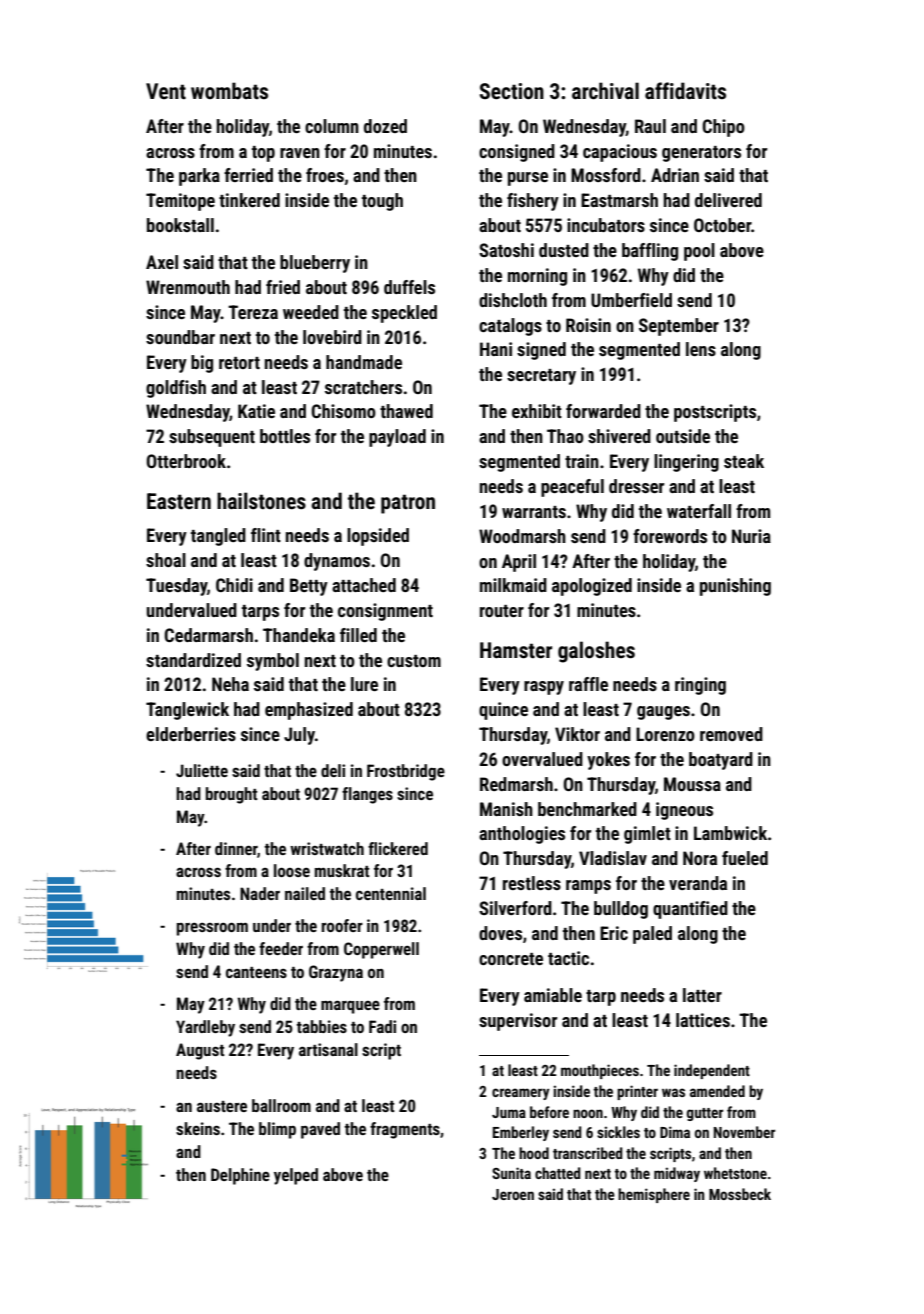 This document has height=1314, width=924. What do you see at coordinates (670, 536) in the document?
I see `forewords` at bounding box center [670, 536].
